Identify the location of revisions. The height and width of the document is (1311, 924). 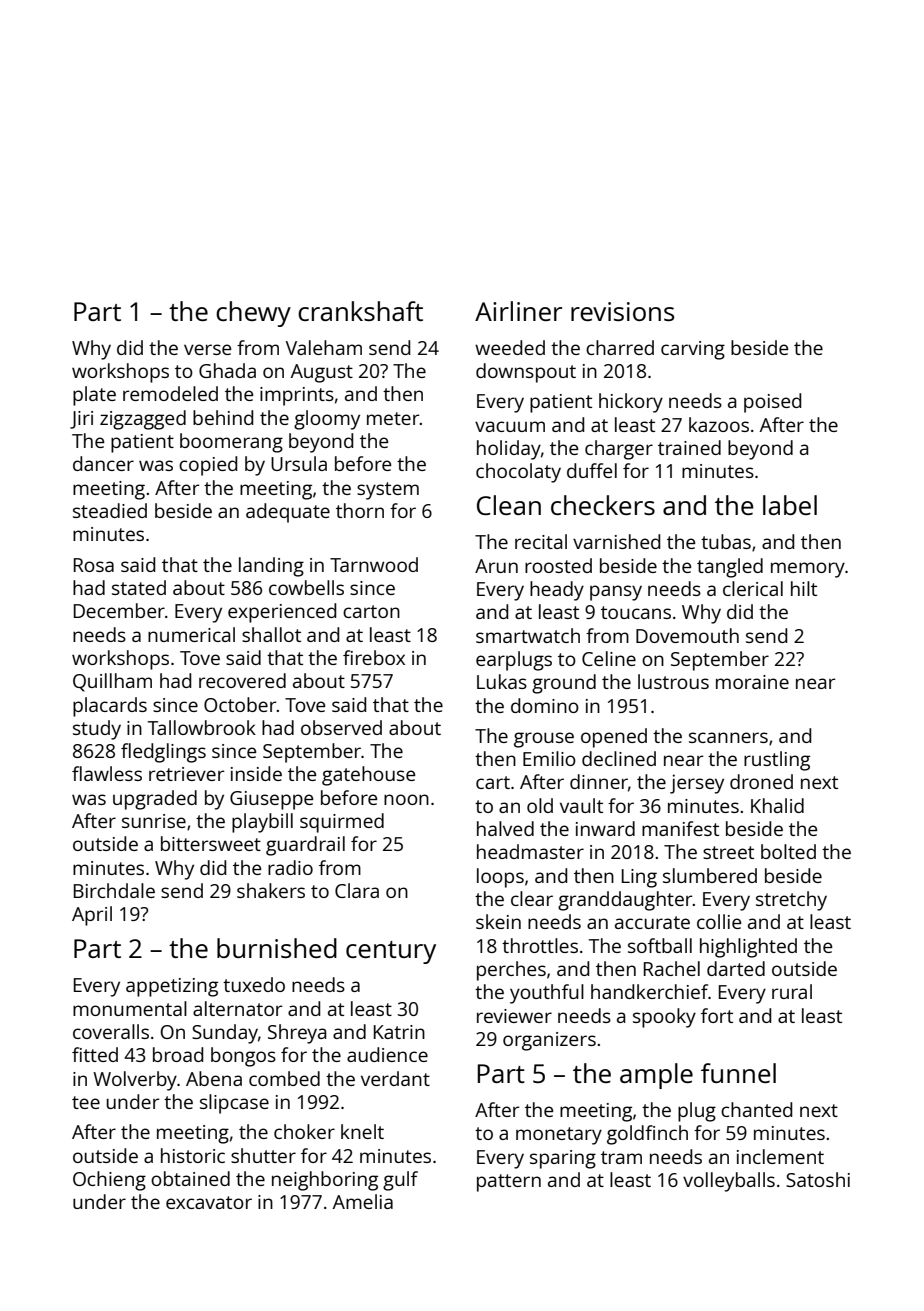
(622, 311).
